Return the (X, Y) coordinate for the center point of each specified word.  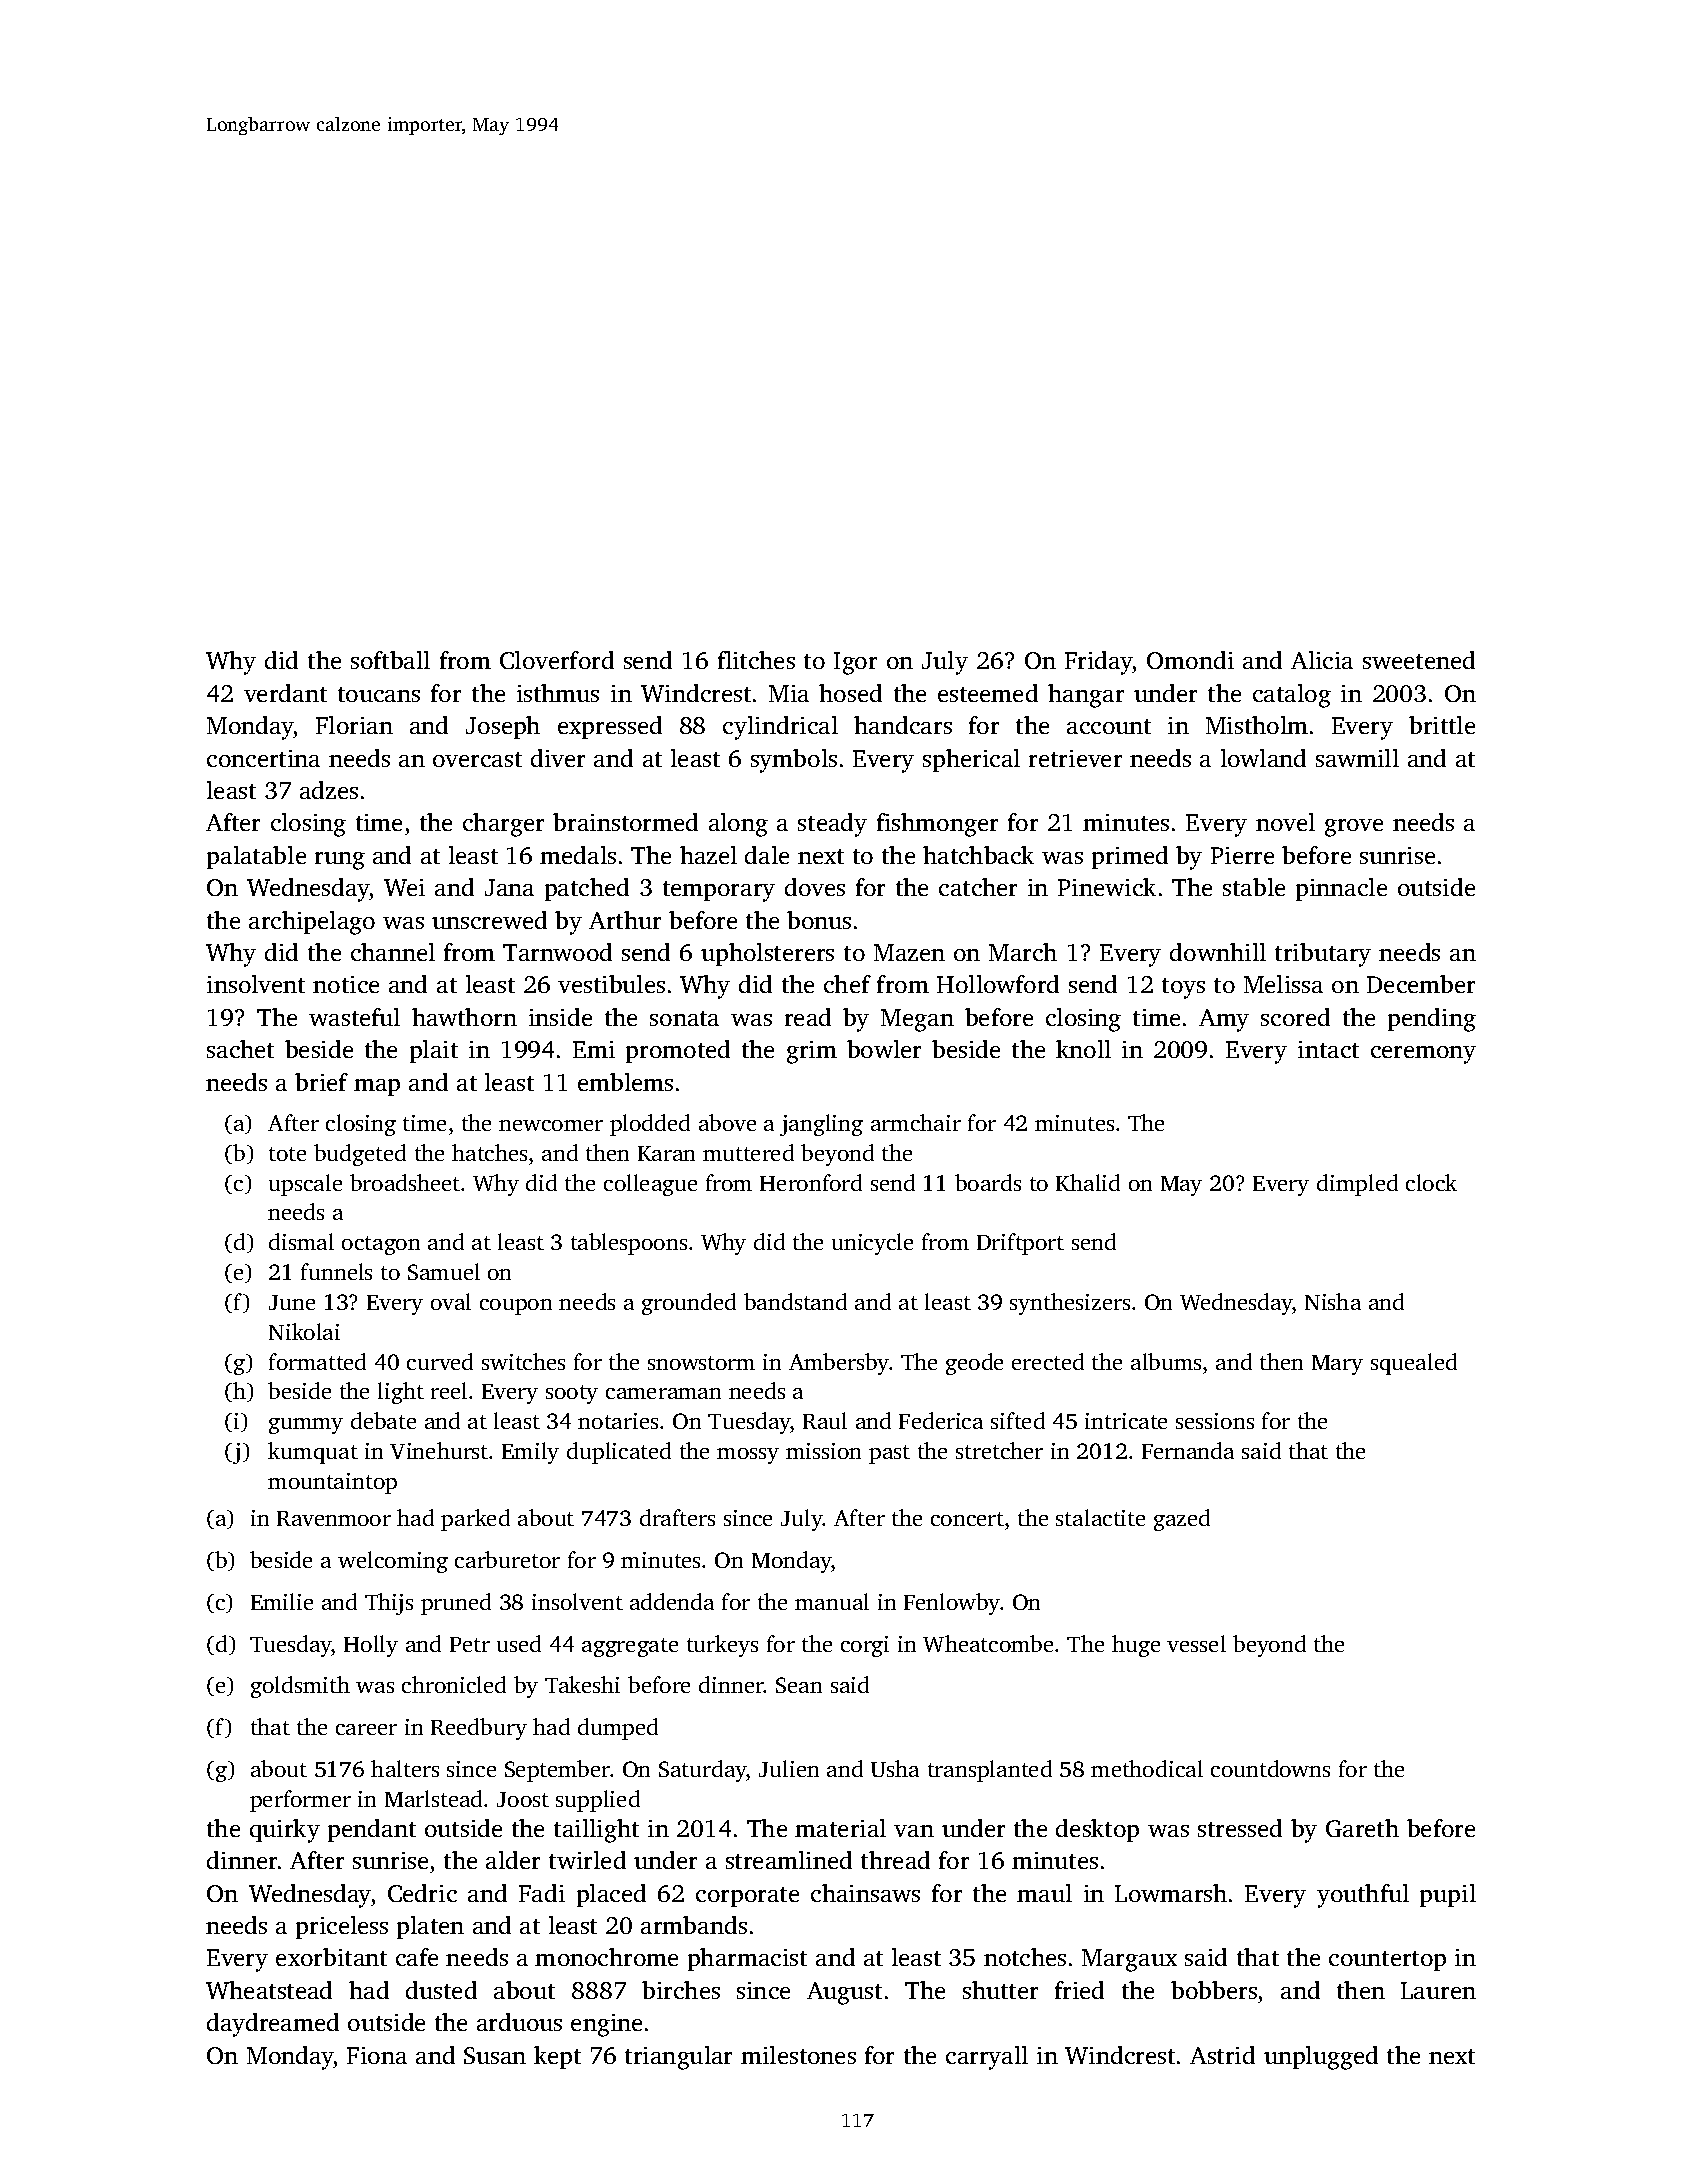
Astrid (1222, 2055)
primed (1130, 857)
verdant (285, 693)
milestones (798, 2055)
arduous (519, 2022)
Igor (855, 663)
